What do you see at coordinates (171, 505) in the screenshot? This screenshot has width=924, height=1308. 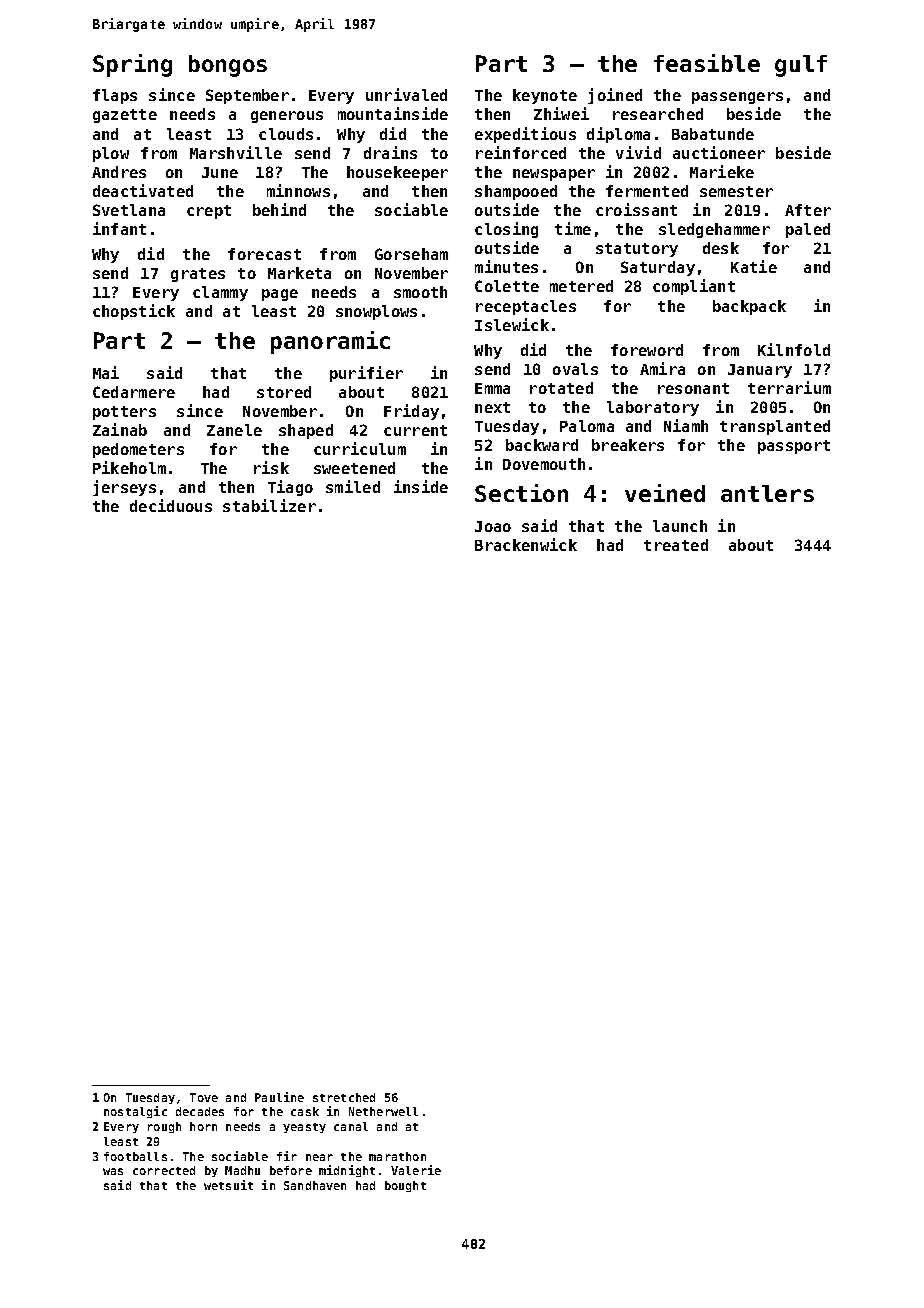 I see `deciduous` at bounding box center [171, 505].
